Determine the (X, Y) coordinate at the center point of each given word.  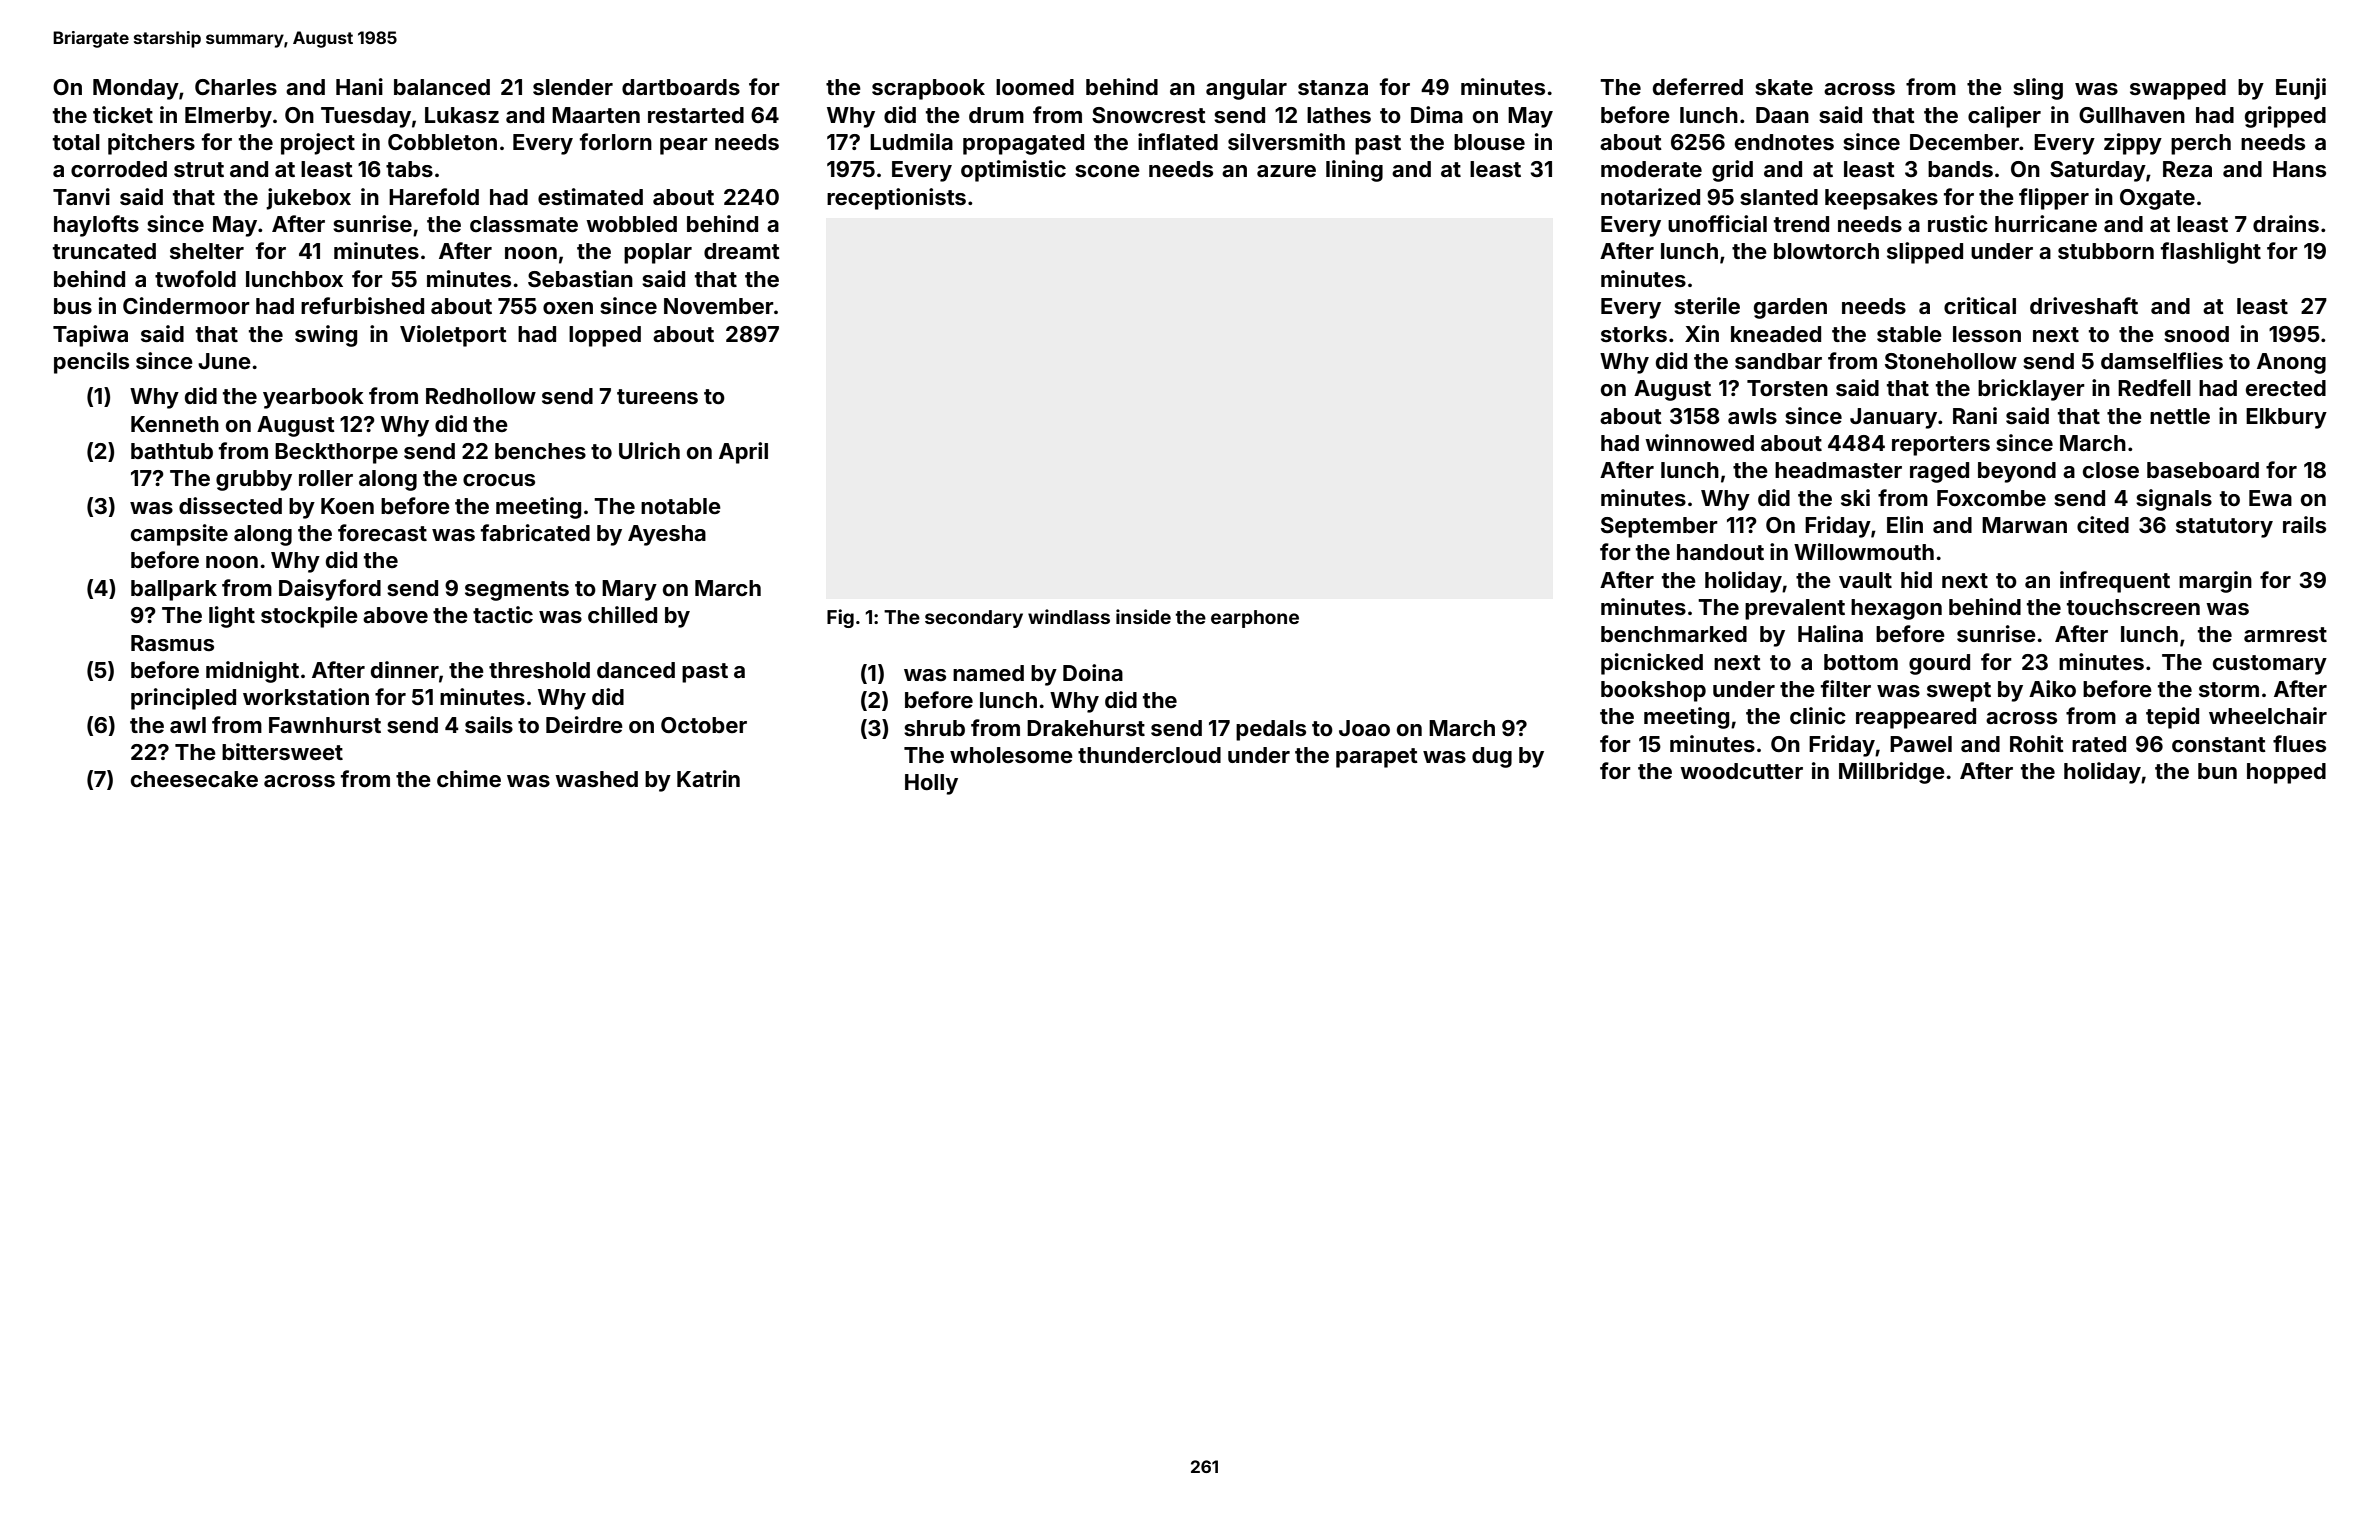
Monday (136, 89)
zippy (2133, 144)
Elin (1905, 524)
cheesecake (194, 779)
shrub (934, 728)
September (1659, 527)
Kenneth (175, 424)
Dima (1437, 114)
